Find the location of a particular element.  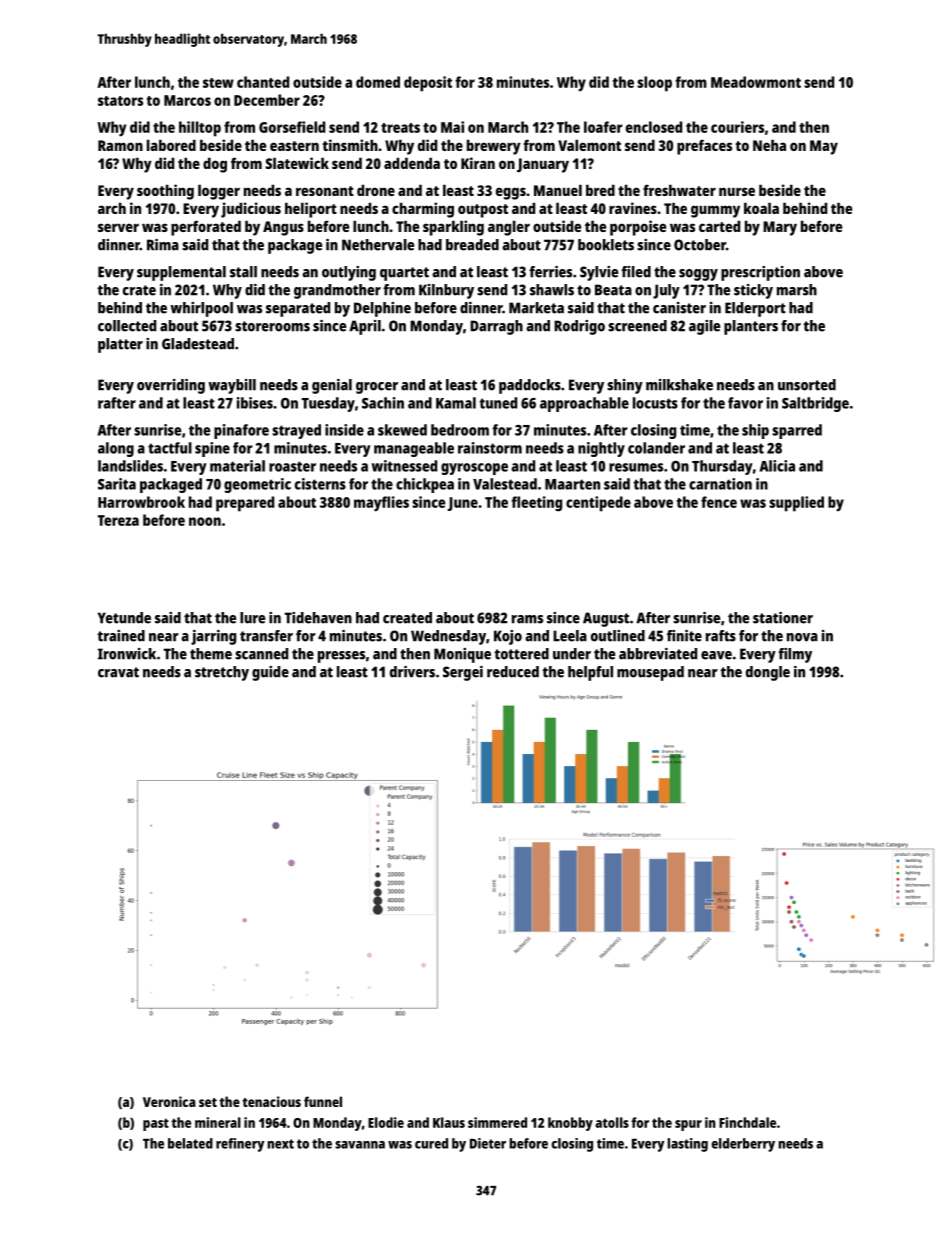

chickpea is located at coordinates (425, 485).
